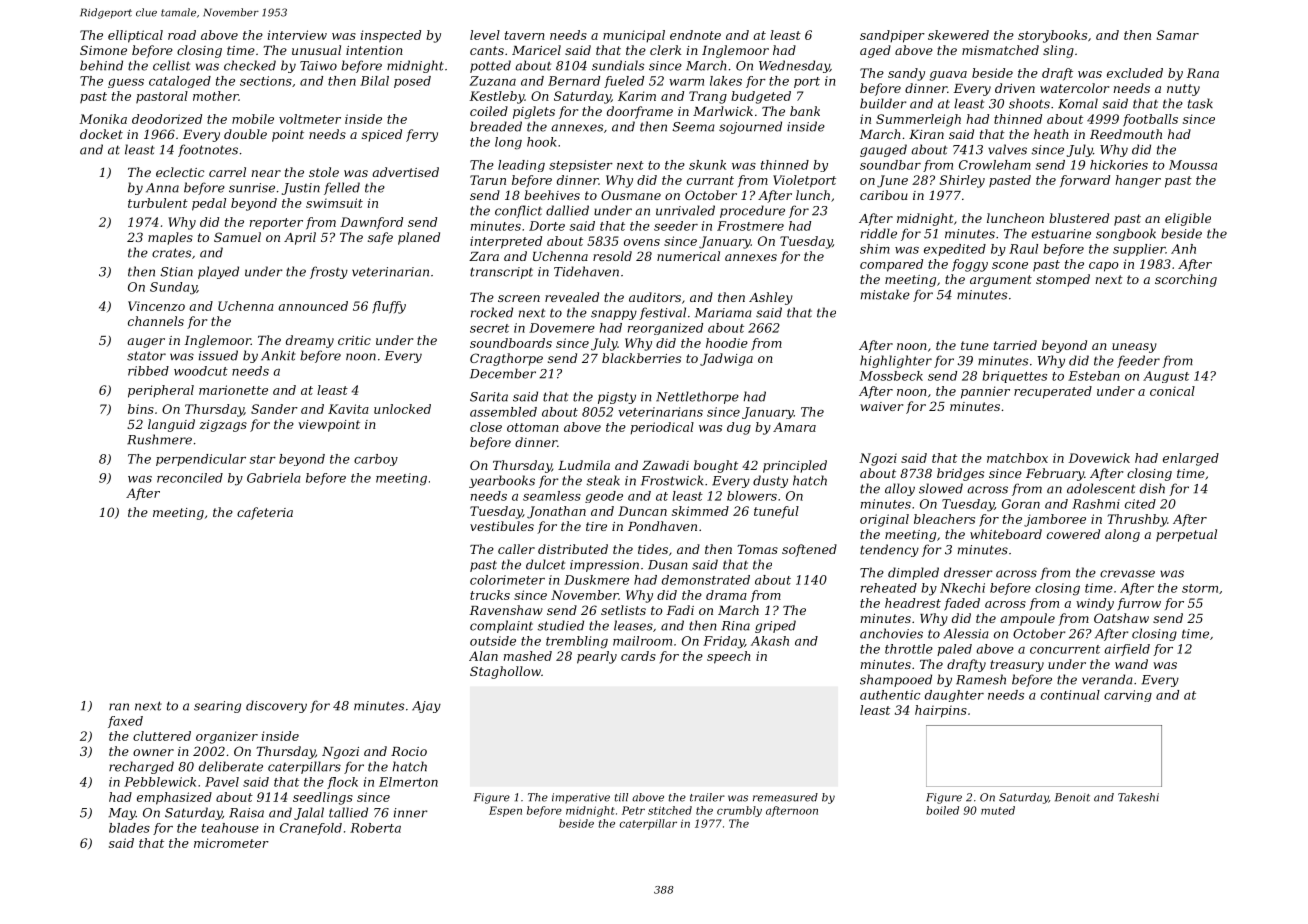  What do you see at coordinates (231, 843) in the screenshot?
I see `micrometer` at bounding box center [231, 843].
